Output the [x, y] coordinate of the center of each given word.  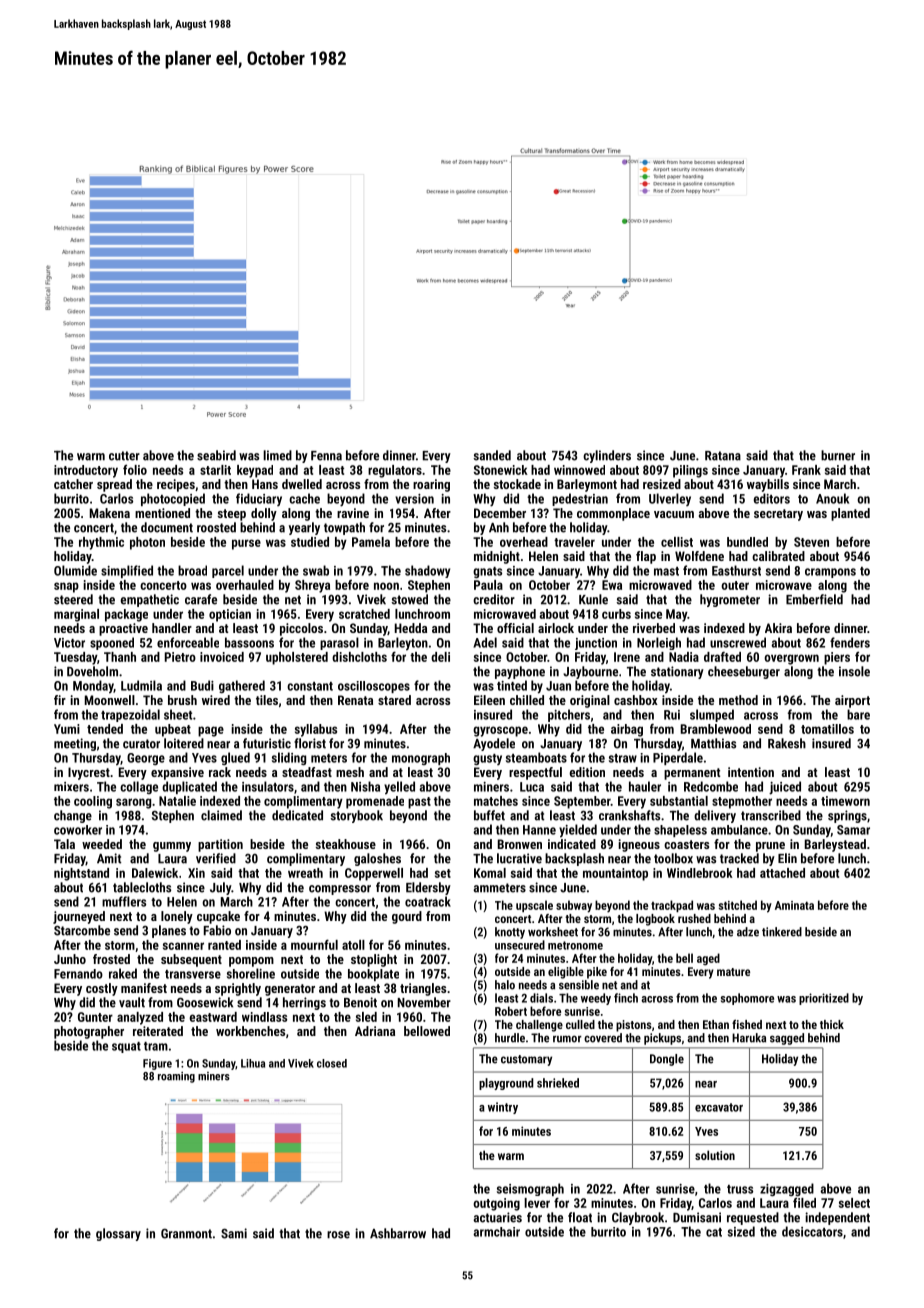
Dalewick [155, 873]
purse [246, 544]
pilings [690, 471]
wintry [503, 1108]
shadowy [427, 571]
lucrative [519, 858]
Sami [234, 1233]
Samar [853, 830]
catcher [73, 484]
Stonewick [501, 470]
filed [804, 1202]
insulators [268, 786]
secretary [778, 515]
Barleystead [835, 845]
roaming [176, 1077]
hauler [645, 786]
